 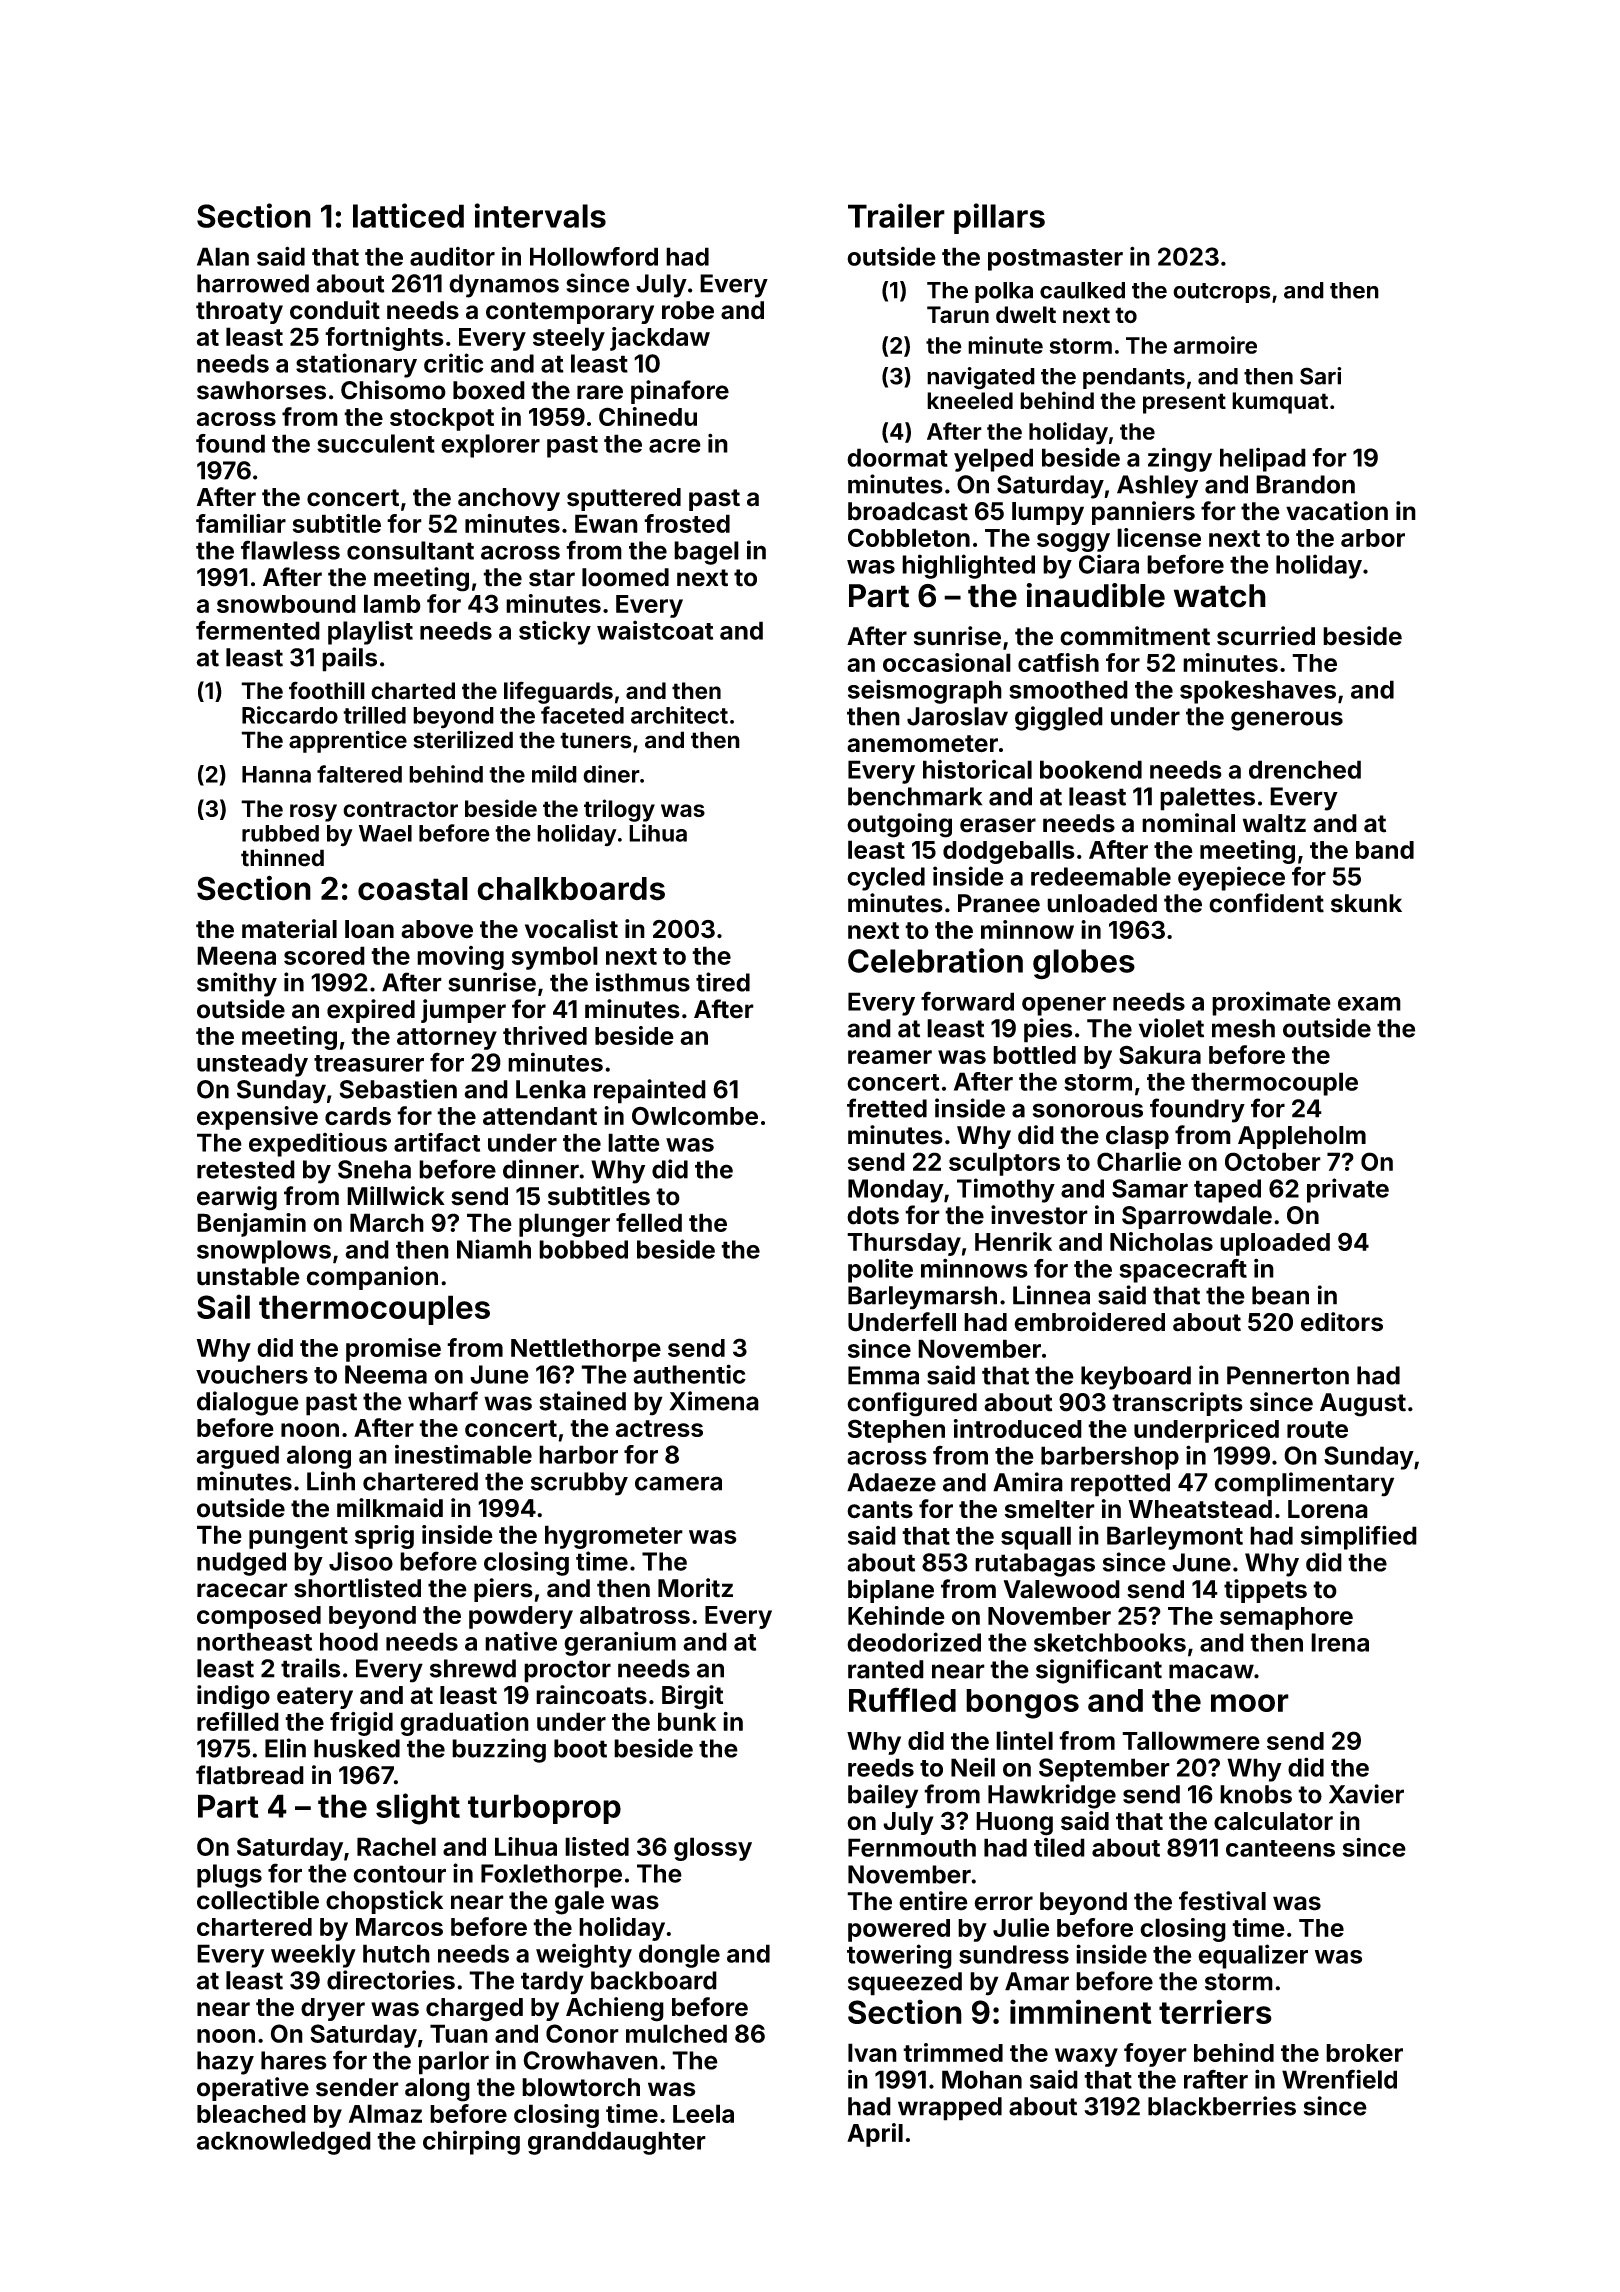 I want to click on Trailer, so click(x=896, y=215).
